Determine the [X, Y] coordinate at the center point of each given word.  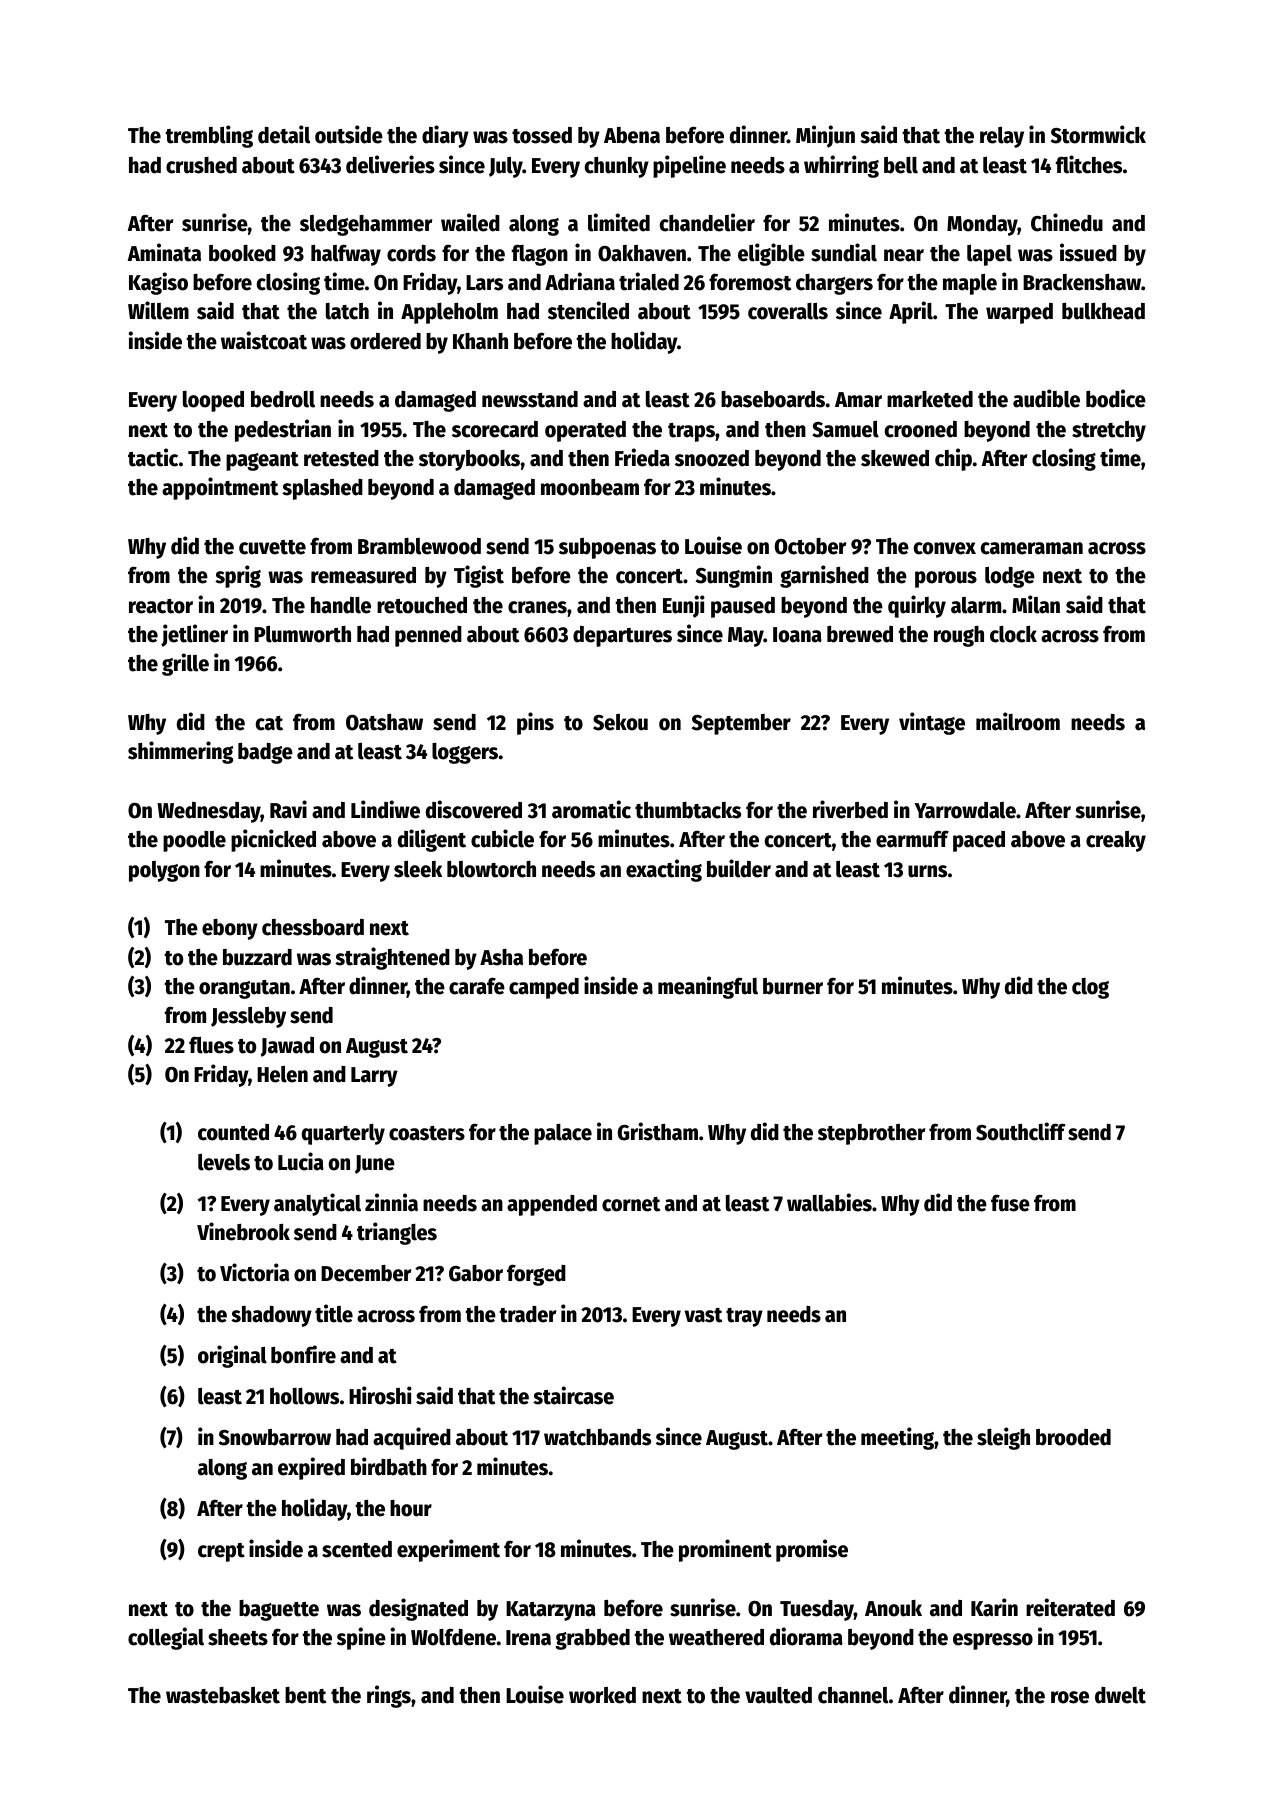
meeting [897, 1438]
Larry [374, 1077]
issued [1088, 252]
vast [703, 1315]
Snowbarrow [275, 1437]
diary [445, 136]
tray [744, 1317]
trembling [209, 136]
